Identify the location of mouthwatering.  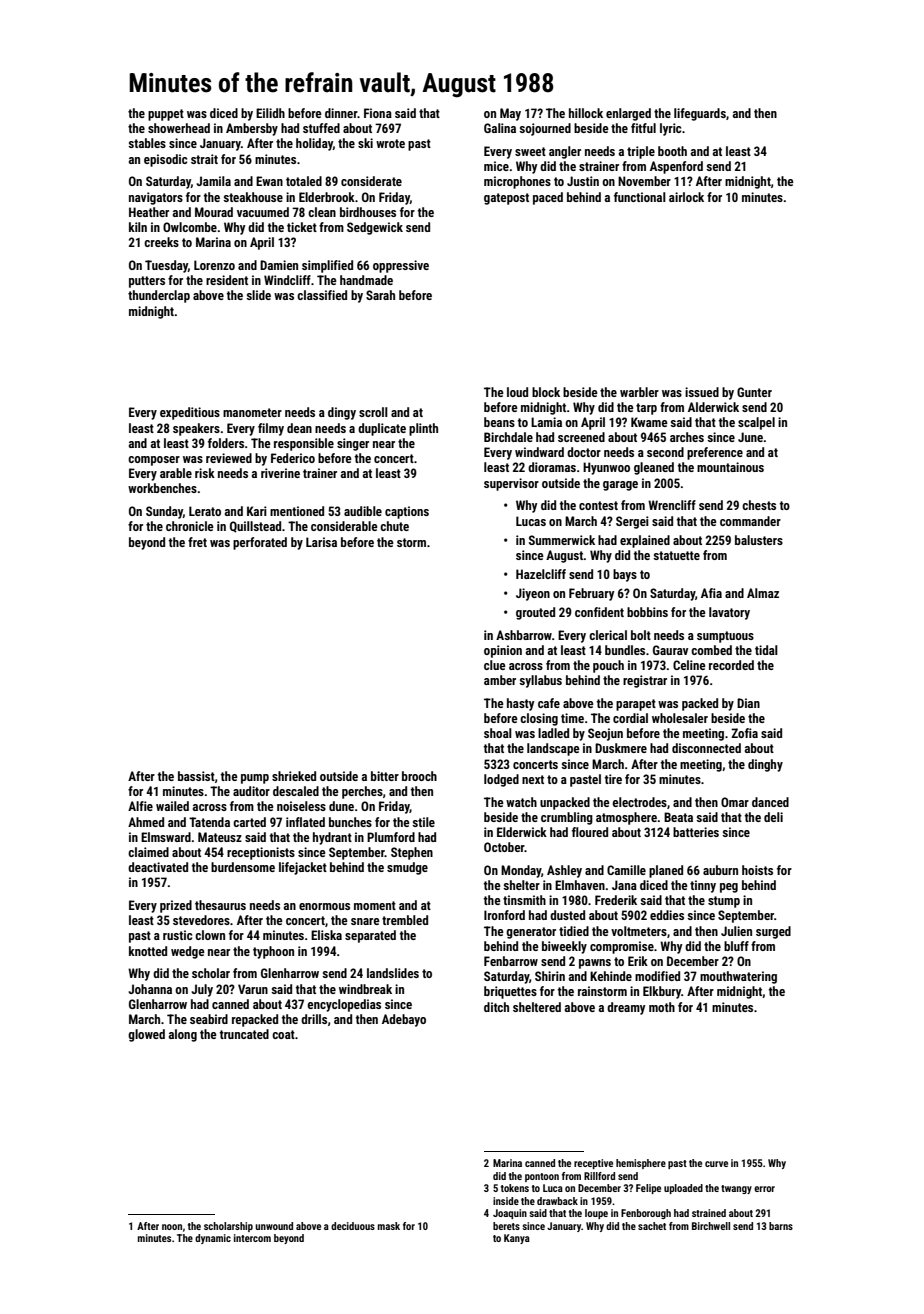
(738, 977).
